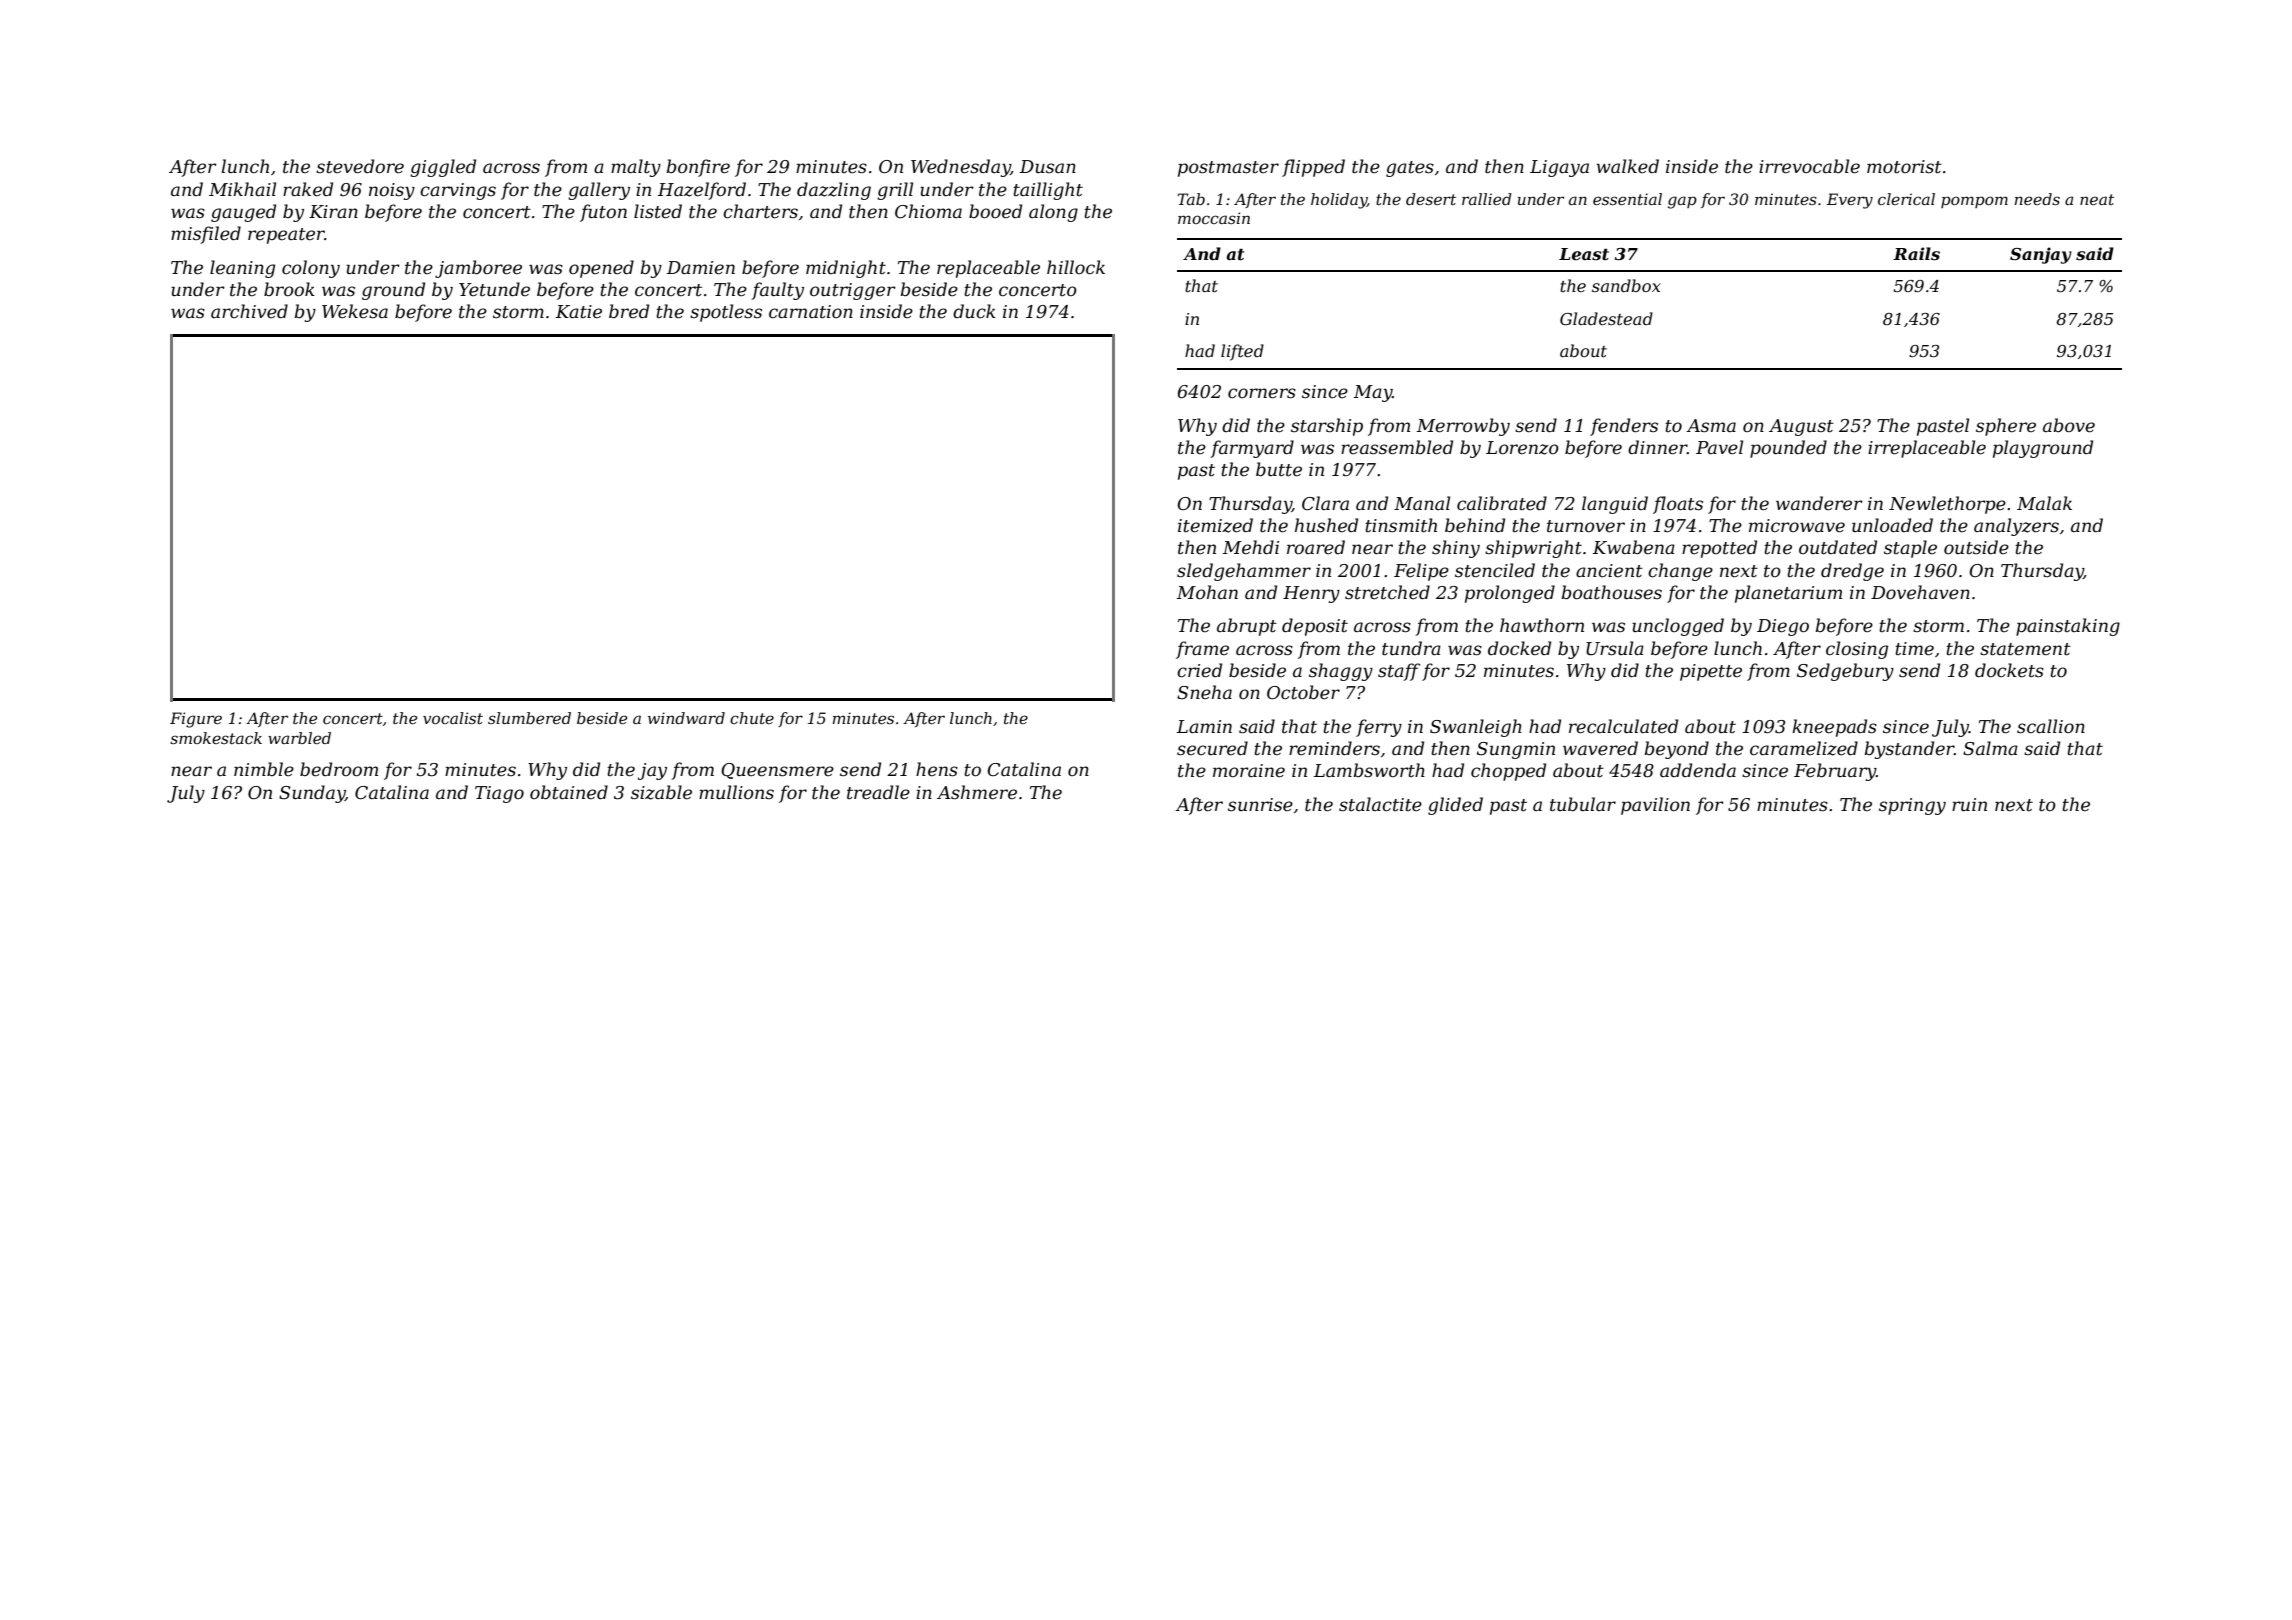 The image size is (2292, 1620). I want to click on Sunday, so click(312, 794).
